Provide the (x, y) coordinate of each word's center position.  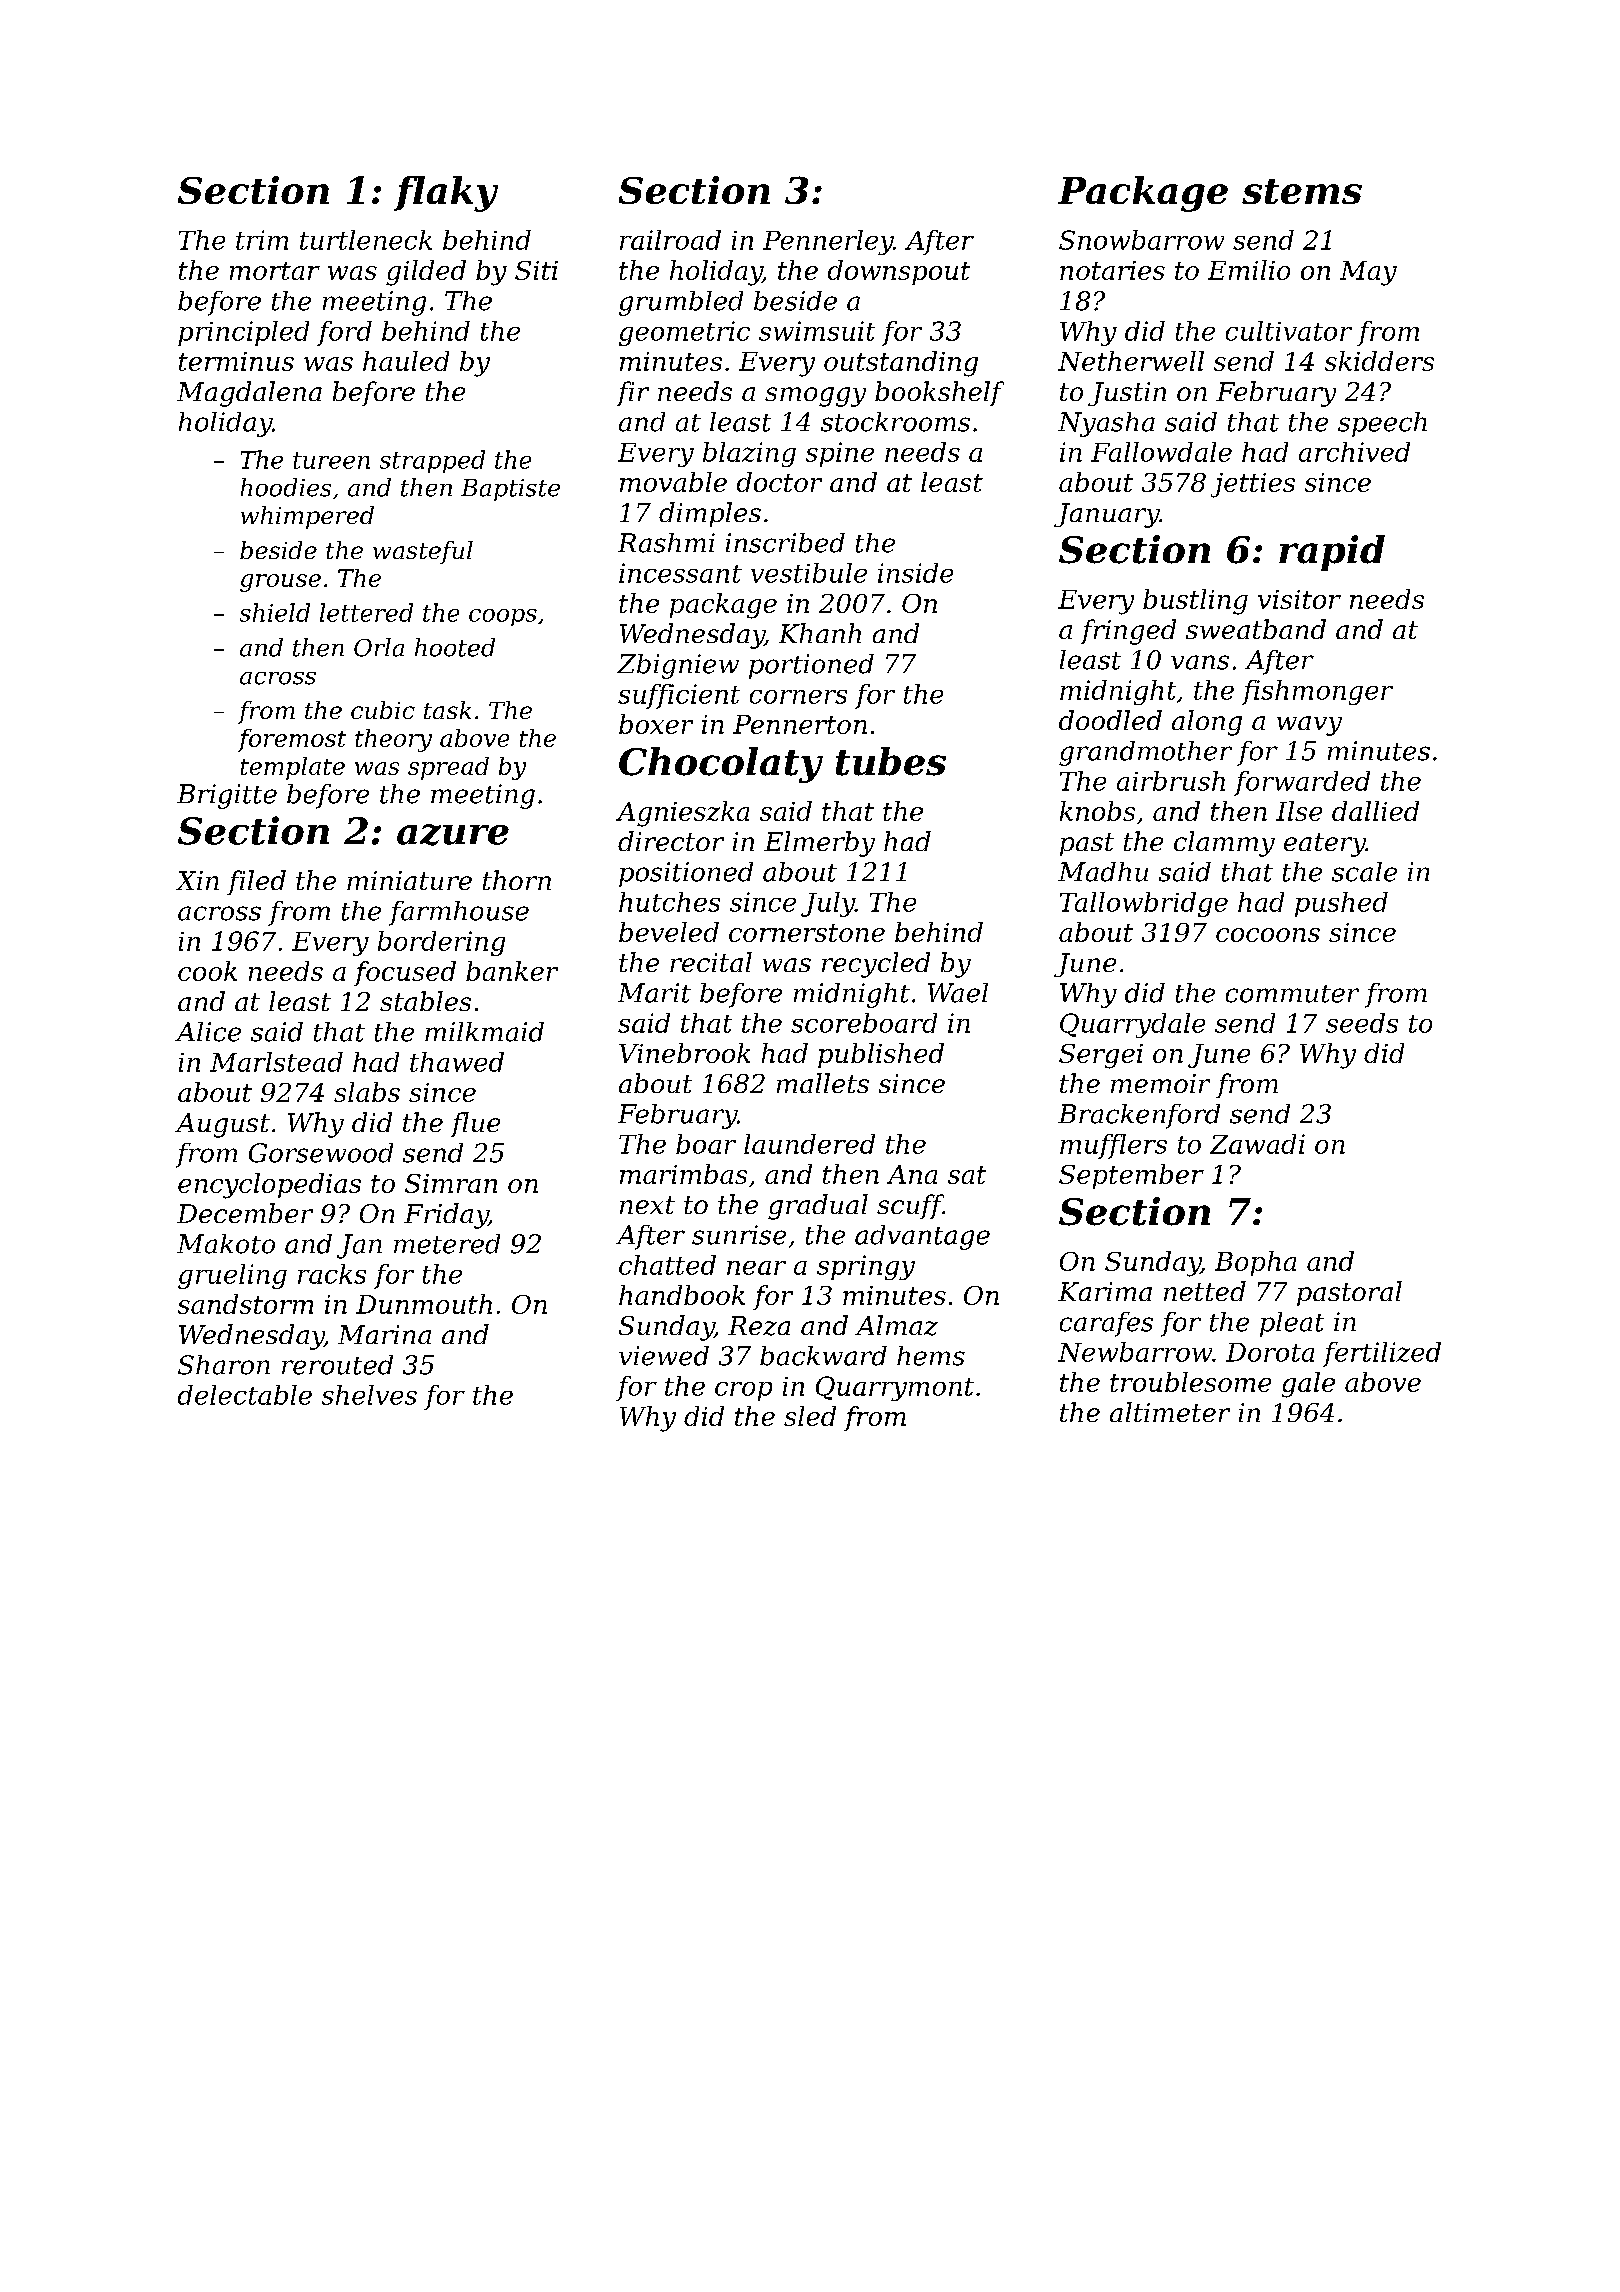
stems (1302, 191)
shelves (369, 1395)
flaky (446, 194)
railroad (670, 240)
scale (1364, 872)
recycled (876, 965)
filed (256, 882)
